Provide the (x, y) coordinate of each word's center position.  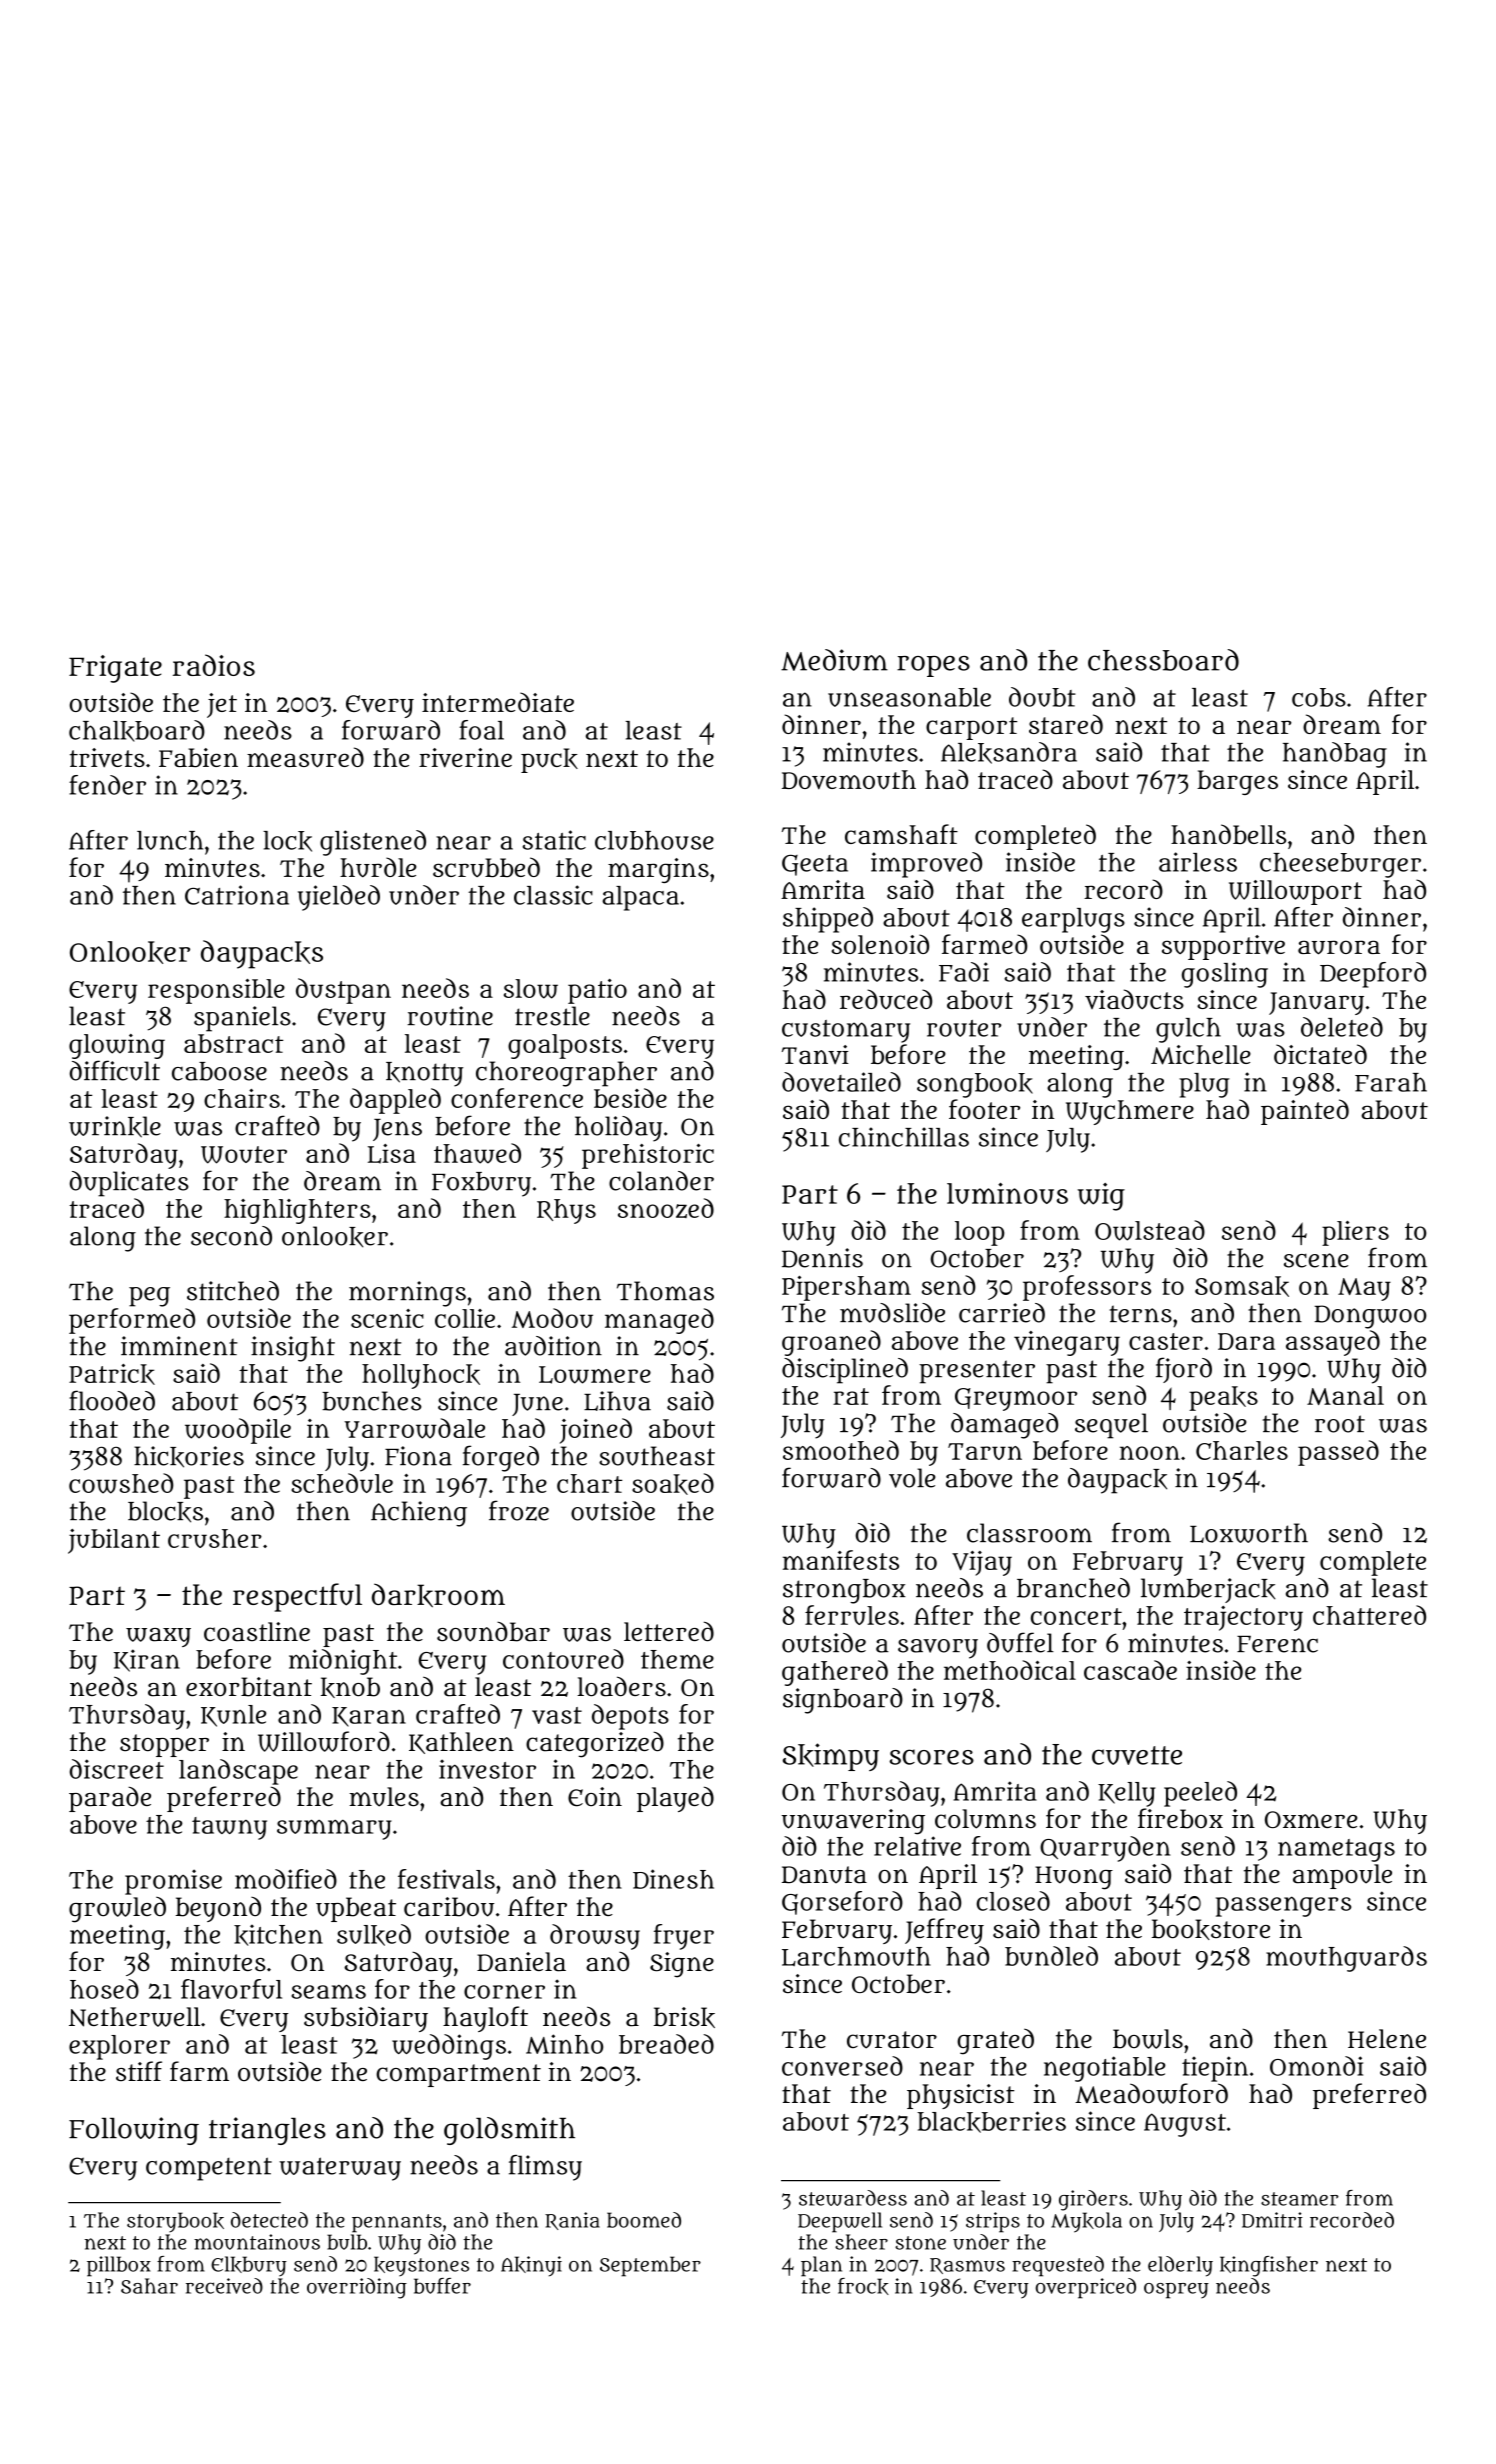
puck (549, 760)
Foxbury (481, 1184)
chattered (1369, 1615)
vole (912, 1478)
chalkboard (137, 731)
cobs (1319, 697)
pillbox (119, 2266)
